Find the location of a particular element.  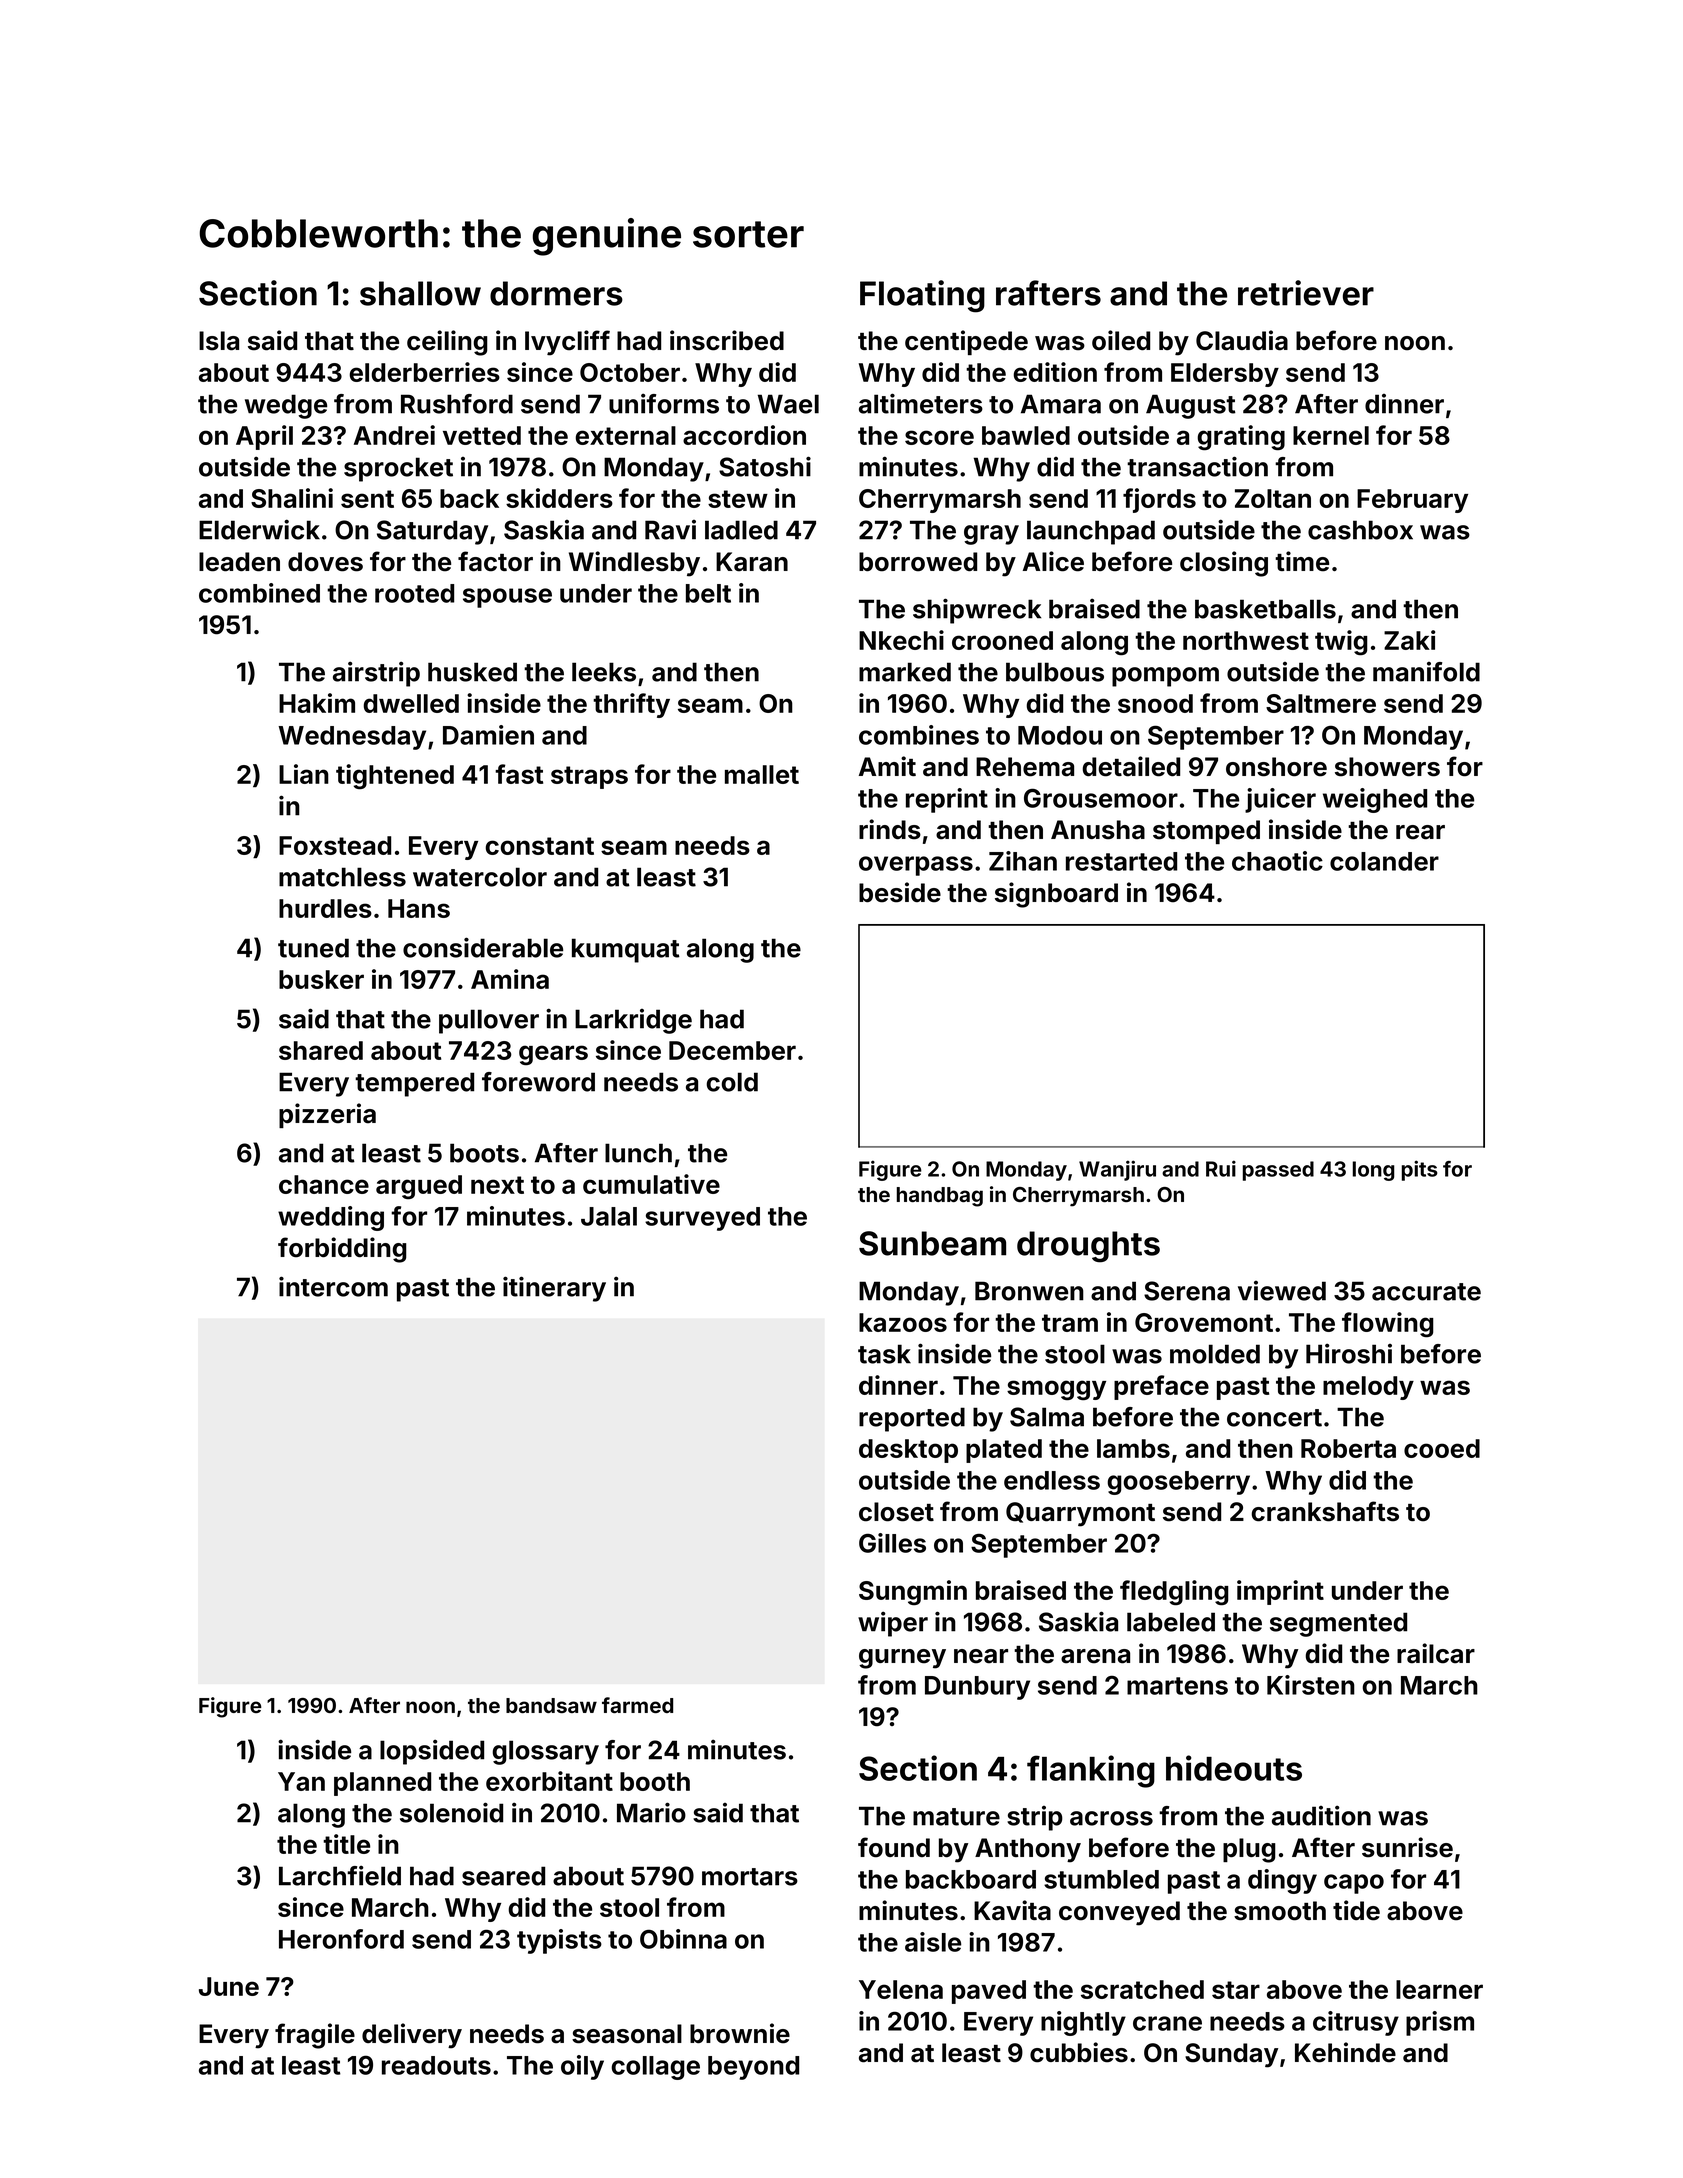

Elderwick is located at coordinates (259, 529).
